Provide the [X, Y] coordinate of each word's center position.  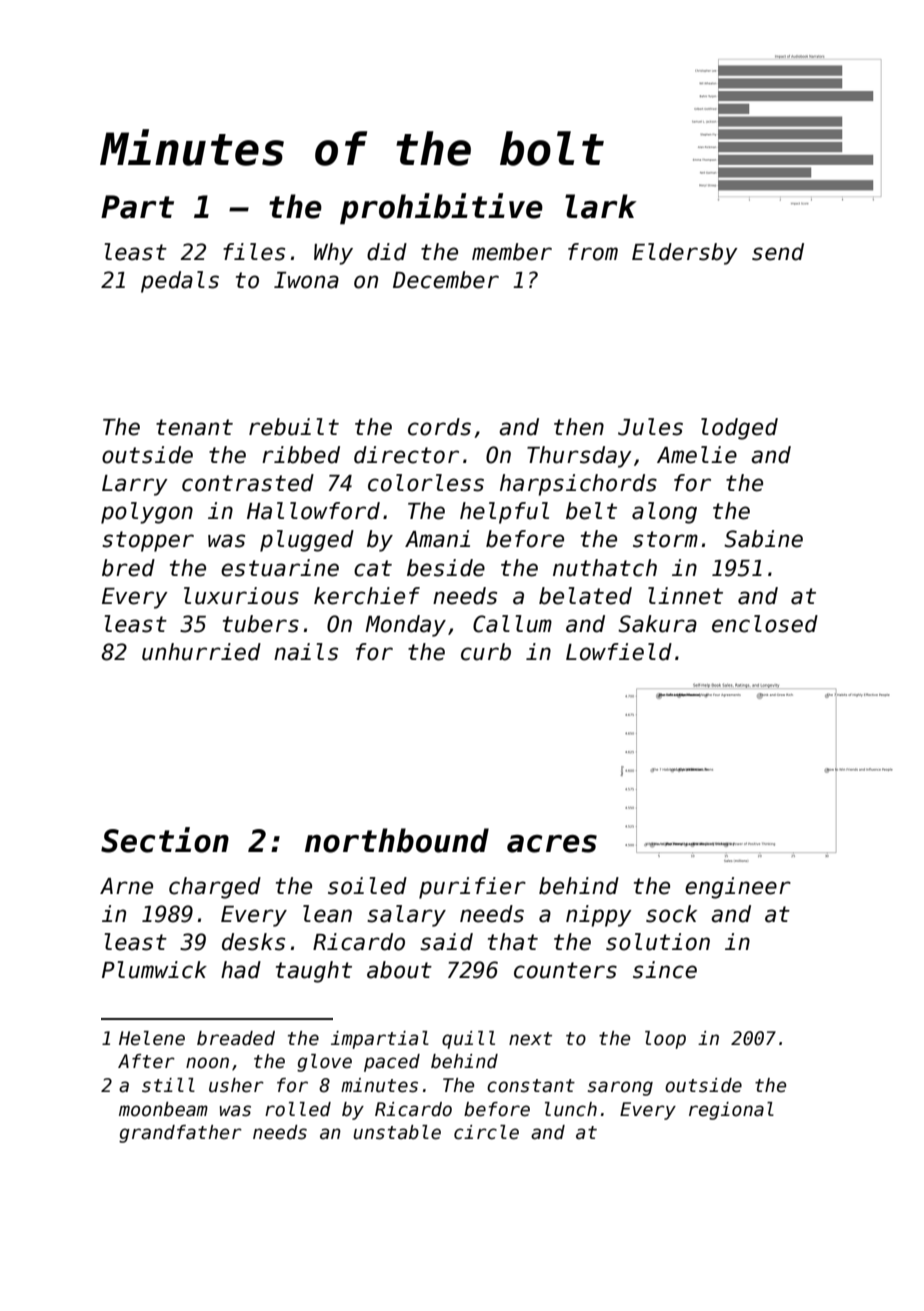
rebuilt [294, 427]
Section [165, 840]
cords [439, 427]
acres [552, 844]
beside [446, 568]
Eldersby [685, 254]
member [512, 252]
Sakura [657, 624]
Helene [152, 1038]
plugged [307, 541]
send [778, 252]
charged [215, 888]
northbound [397, 840]
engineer [738, 888]
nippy [599, 916]
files [254, 252]
